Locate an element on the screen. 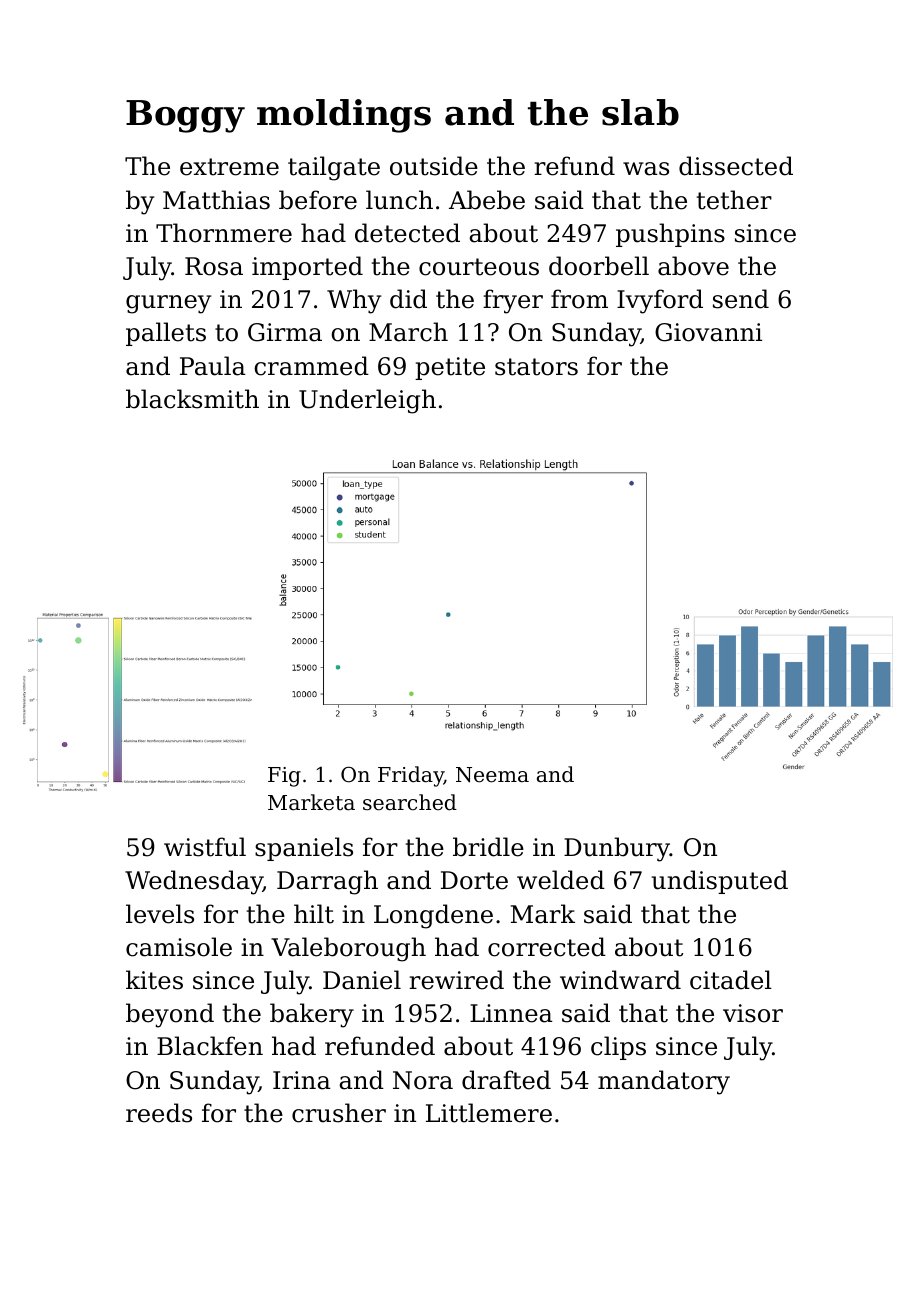  tether is located at coordinates (734, 200).
